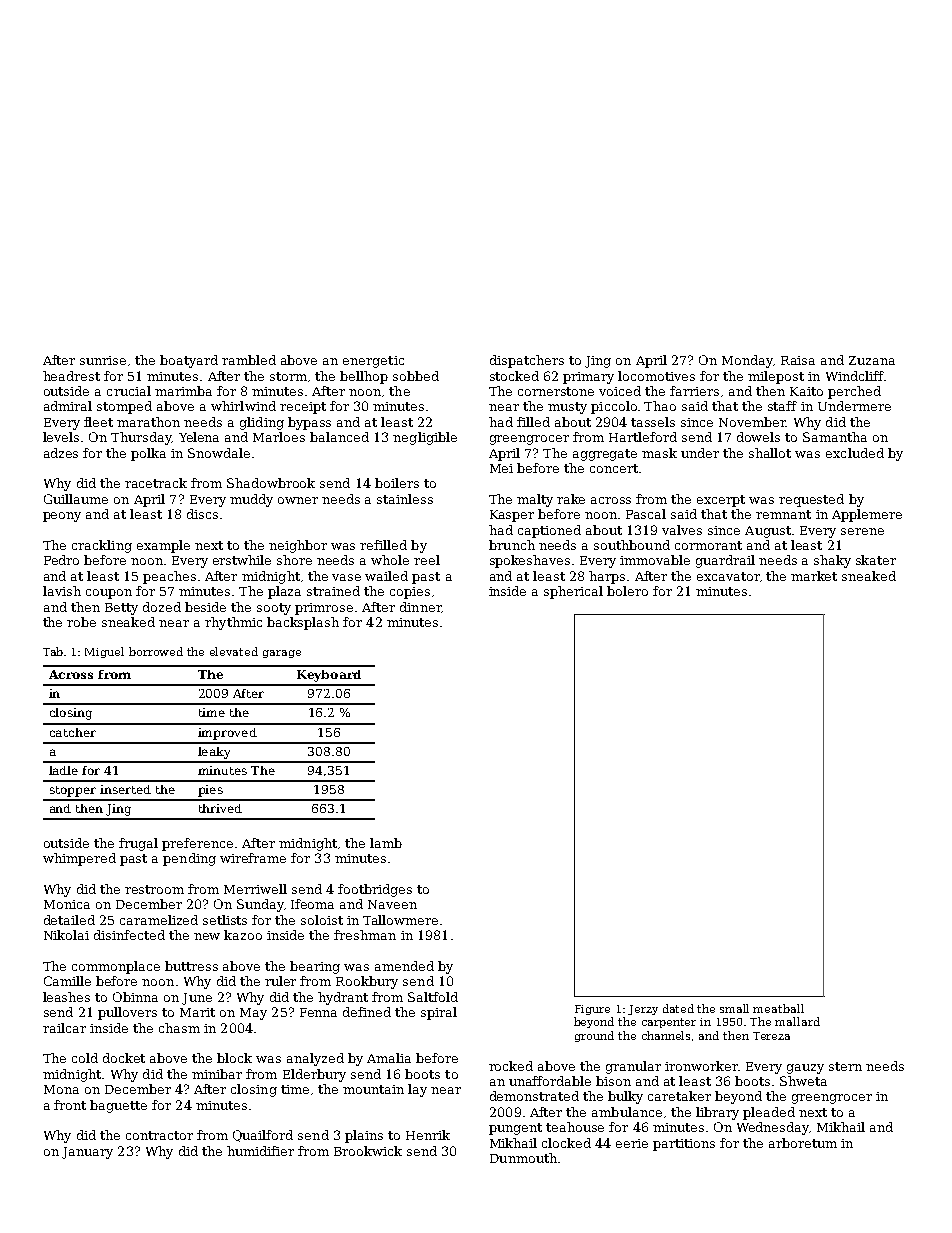  Describe the element at coordinates (87, 1153) in the image. I see `January` at that location.
